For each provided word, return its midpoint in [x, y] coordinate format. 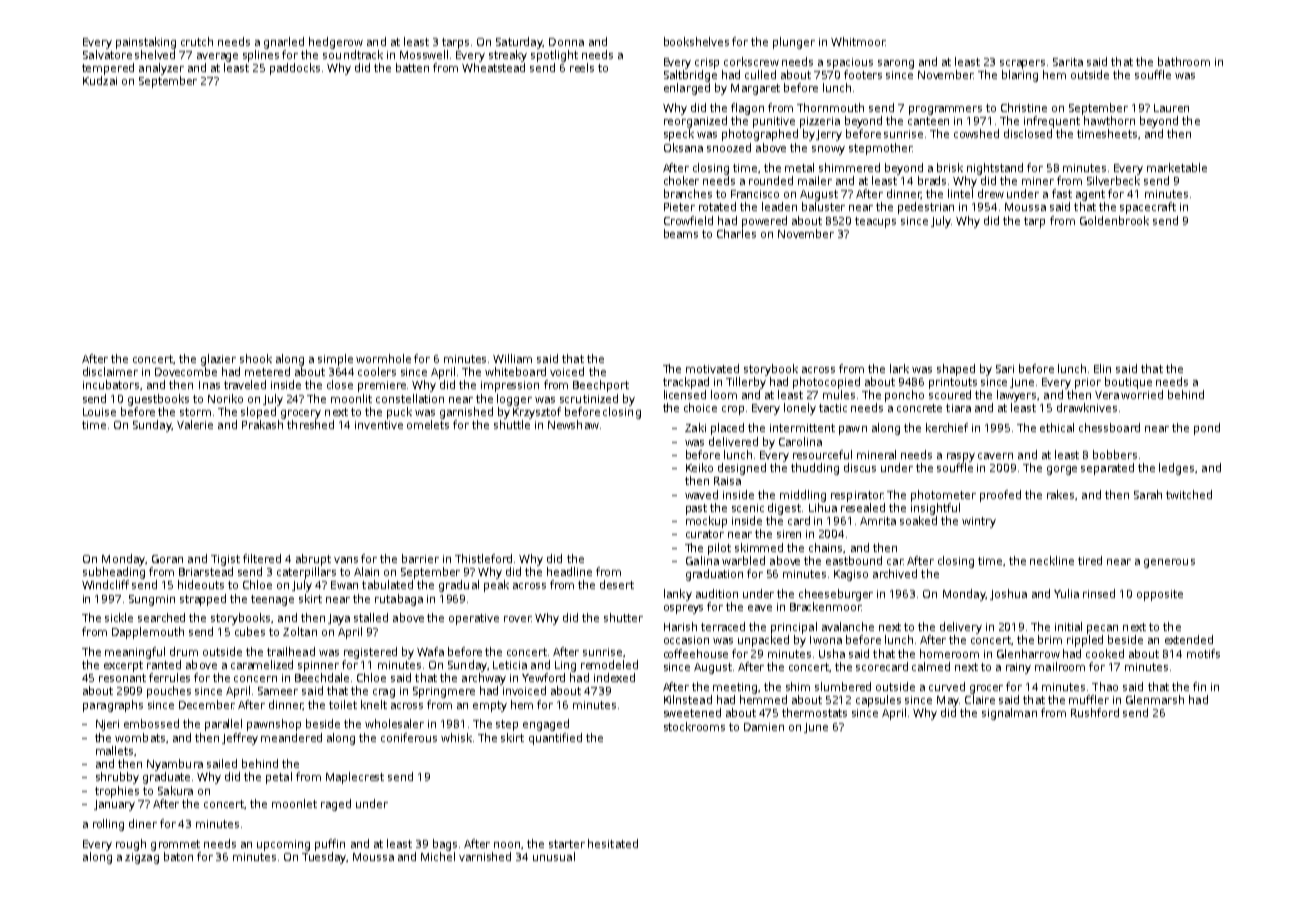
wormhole [383, 358]
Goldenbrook [1114, 220]
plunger [794, 43]
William [512, 358]
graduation [714, 575]
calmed [931, 666]
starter [567, 844]
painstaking [146, 43]
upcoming [283, 845]
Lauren [1171, 108]
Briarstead [206, 571]
